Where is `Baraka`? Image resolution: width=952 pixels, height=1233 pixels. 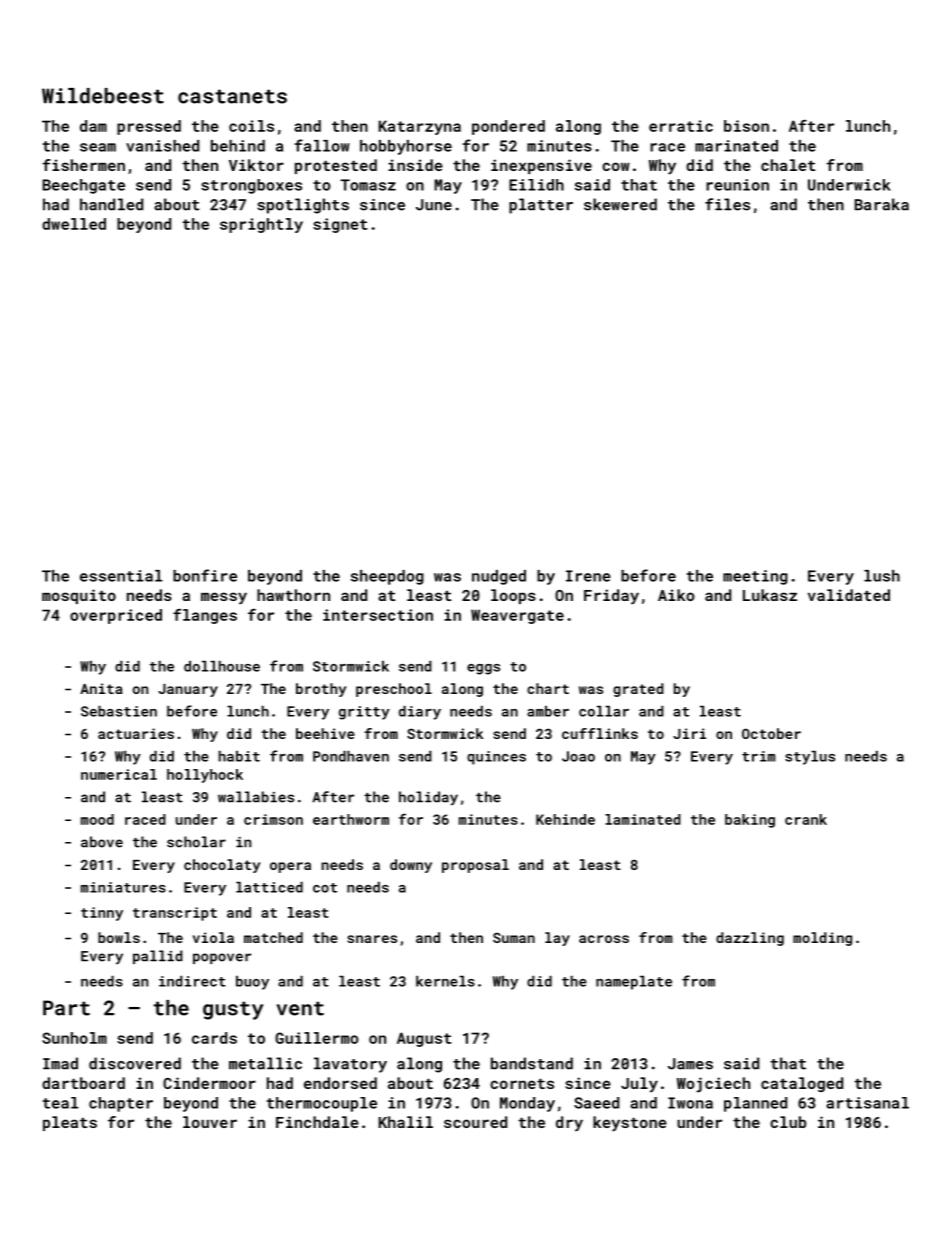
Baraka is located at coordinates (881, 204).
